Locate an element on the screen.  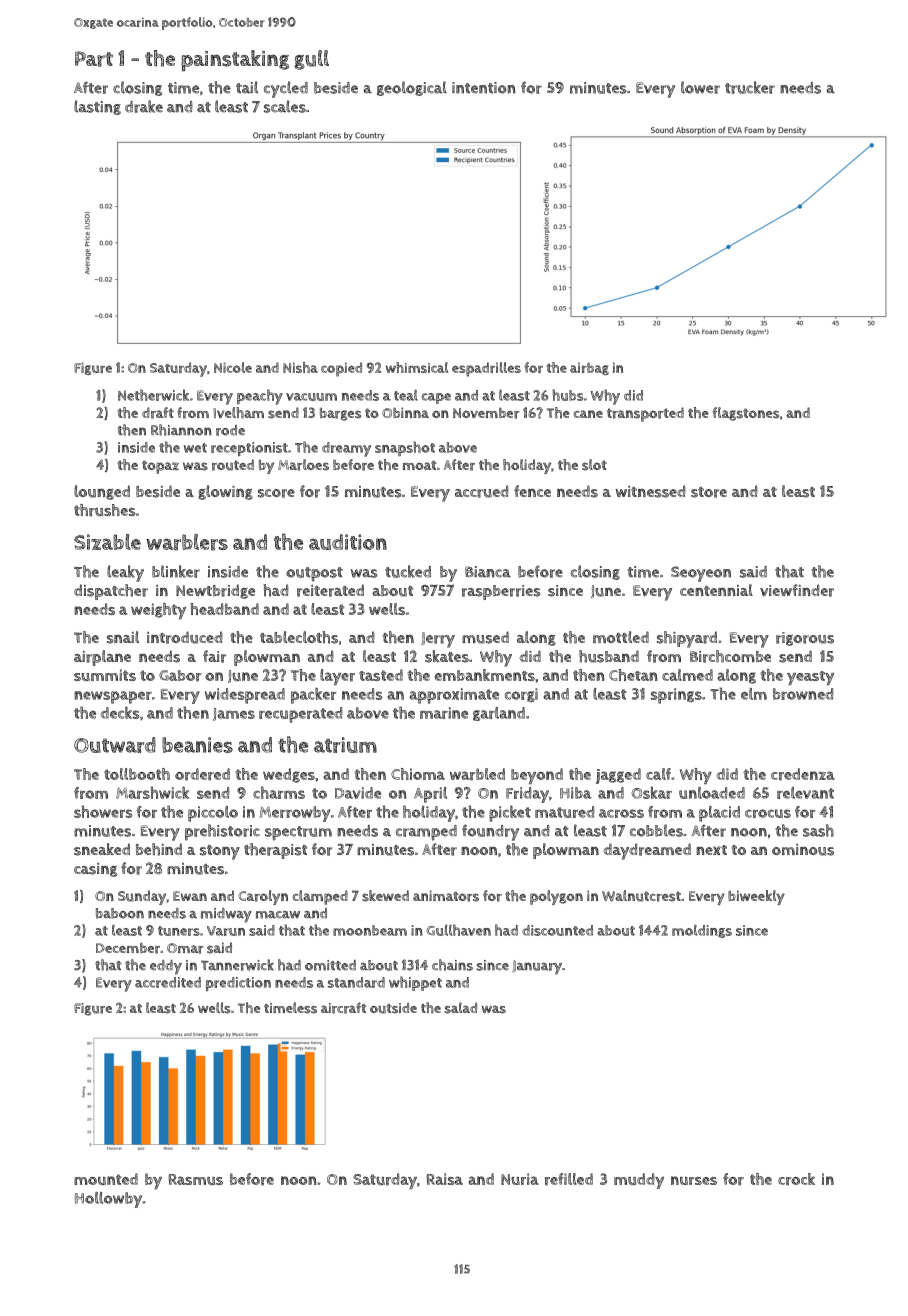
store is located at coordinates (709, 492).
